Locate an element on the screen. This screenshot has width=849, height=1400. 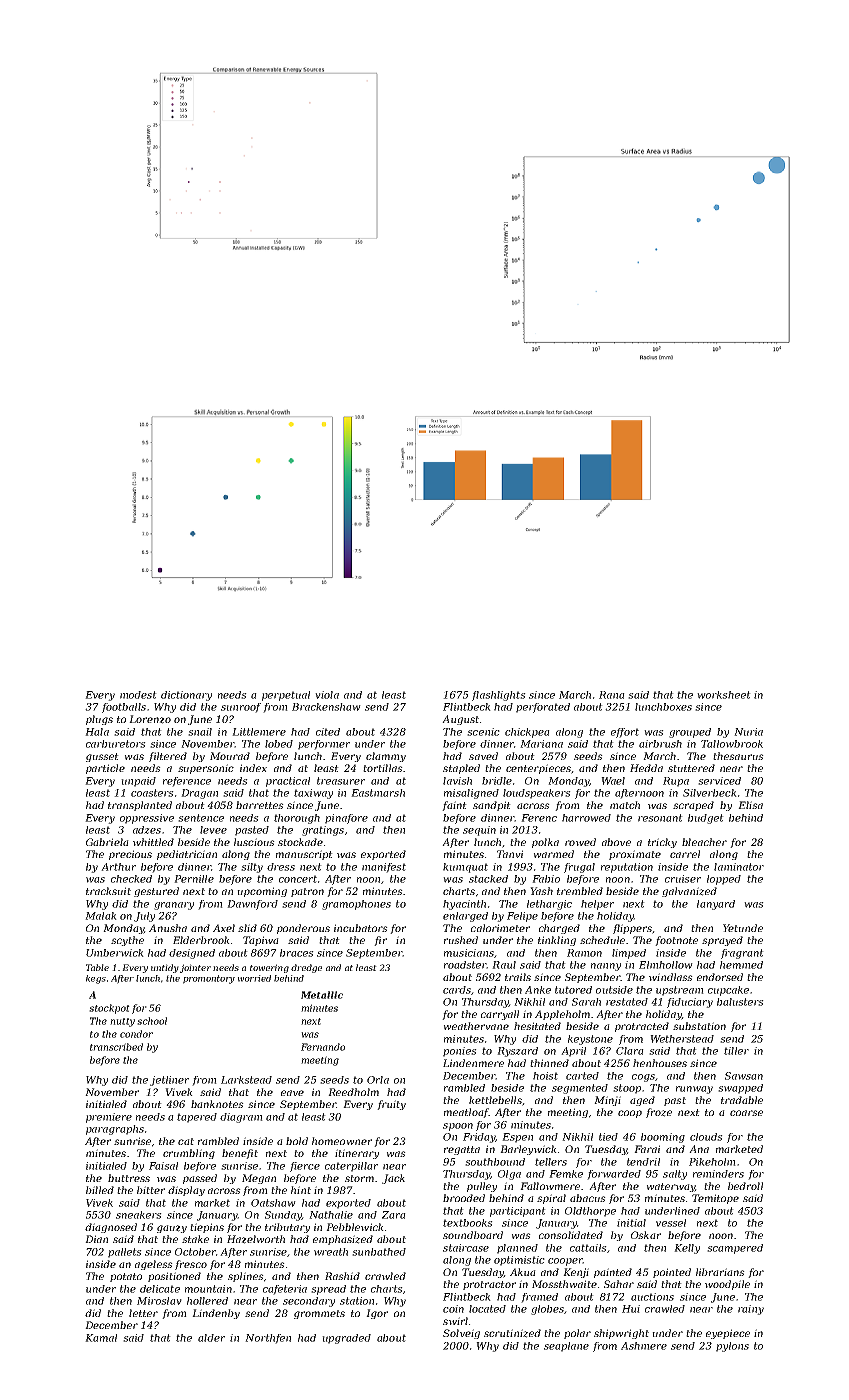
Megan is located at coordinates (259, 1179).
